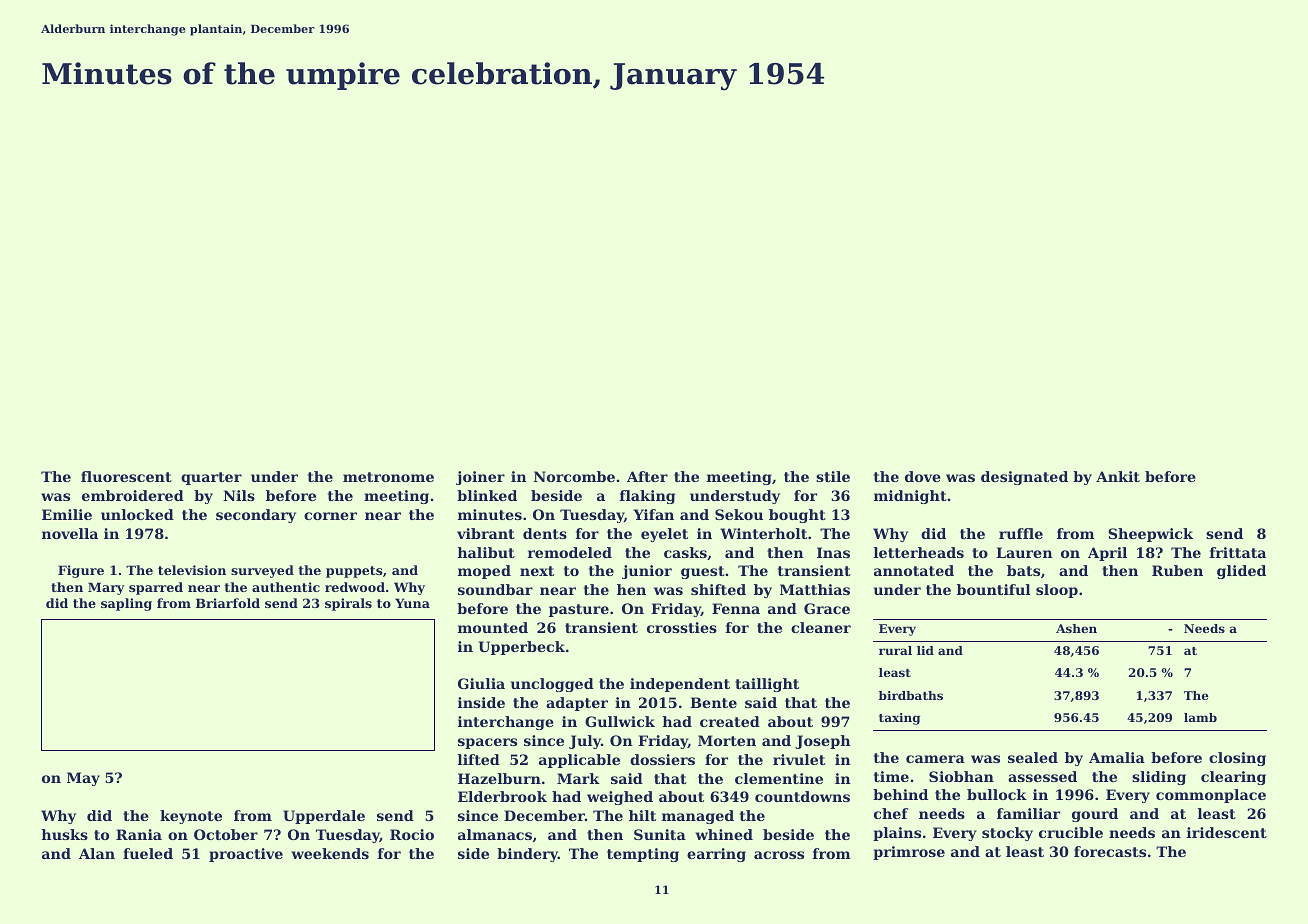  I want to click on iridescent, so click(1227, 832).
